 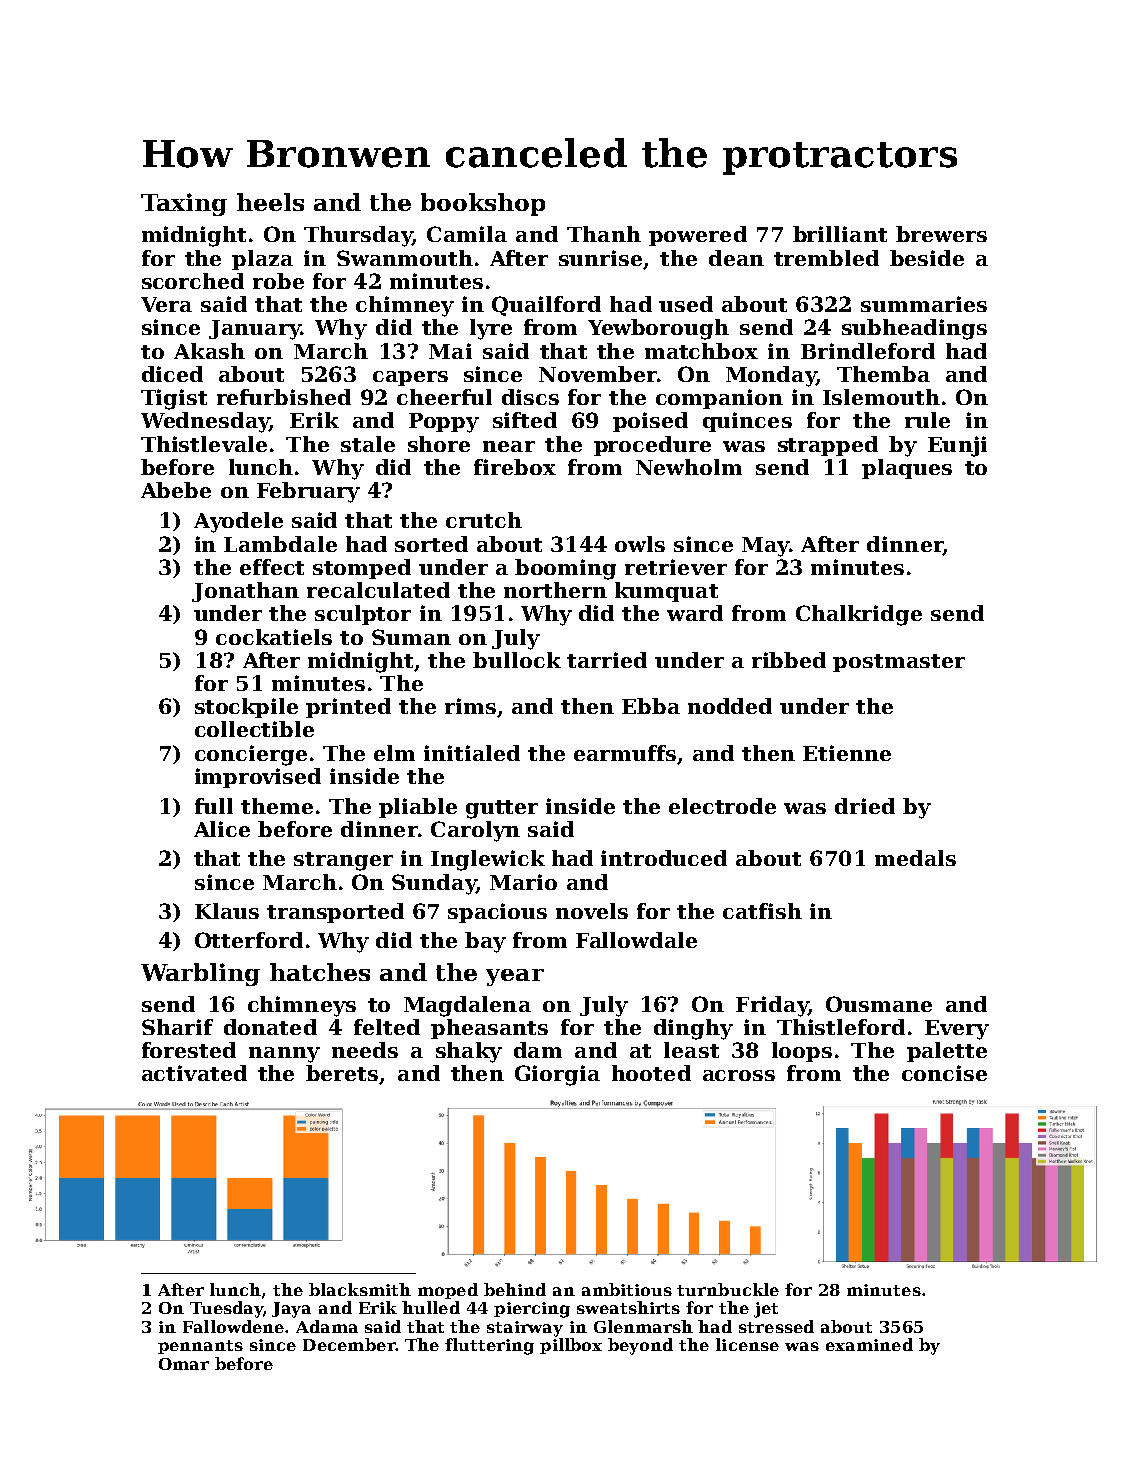 I want to click on matchbox, so click(x=701, y=351).
